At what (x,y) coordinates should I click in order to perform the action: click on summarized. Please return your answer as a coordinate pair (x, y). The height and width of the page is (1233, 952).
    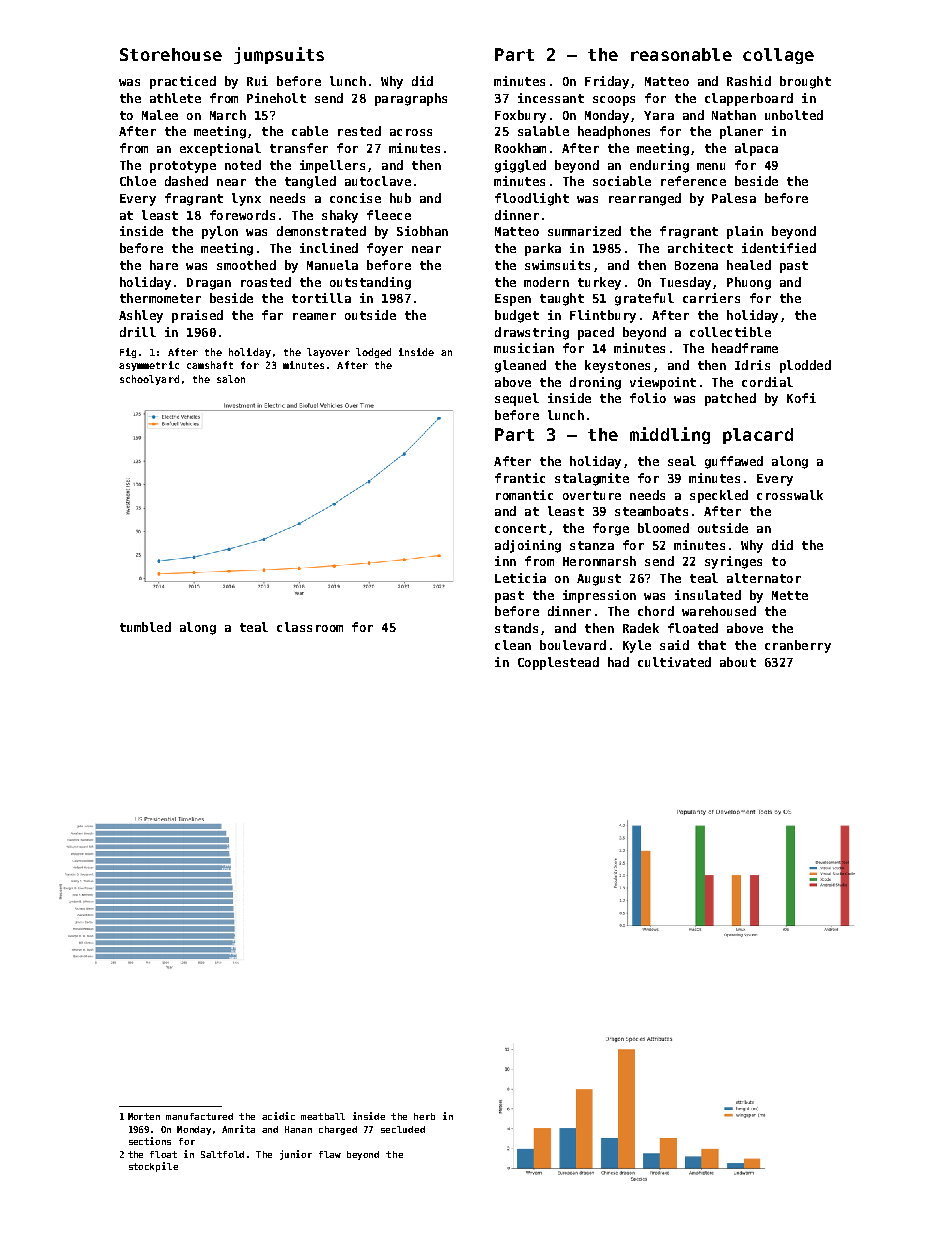
    Looking at the image, I should click on (584, 231).
